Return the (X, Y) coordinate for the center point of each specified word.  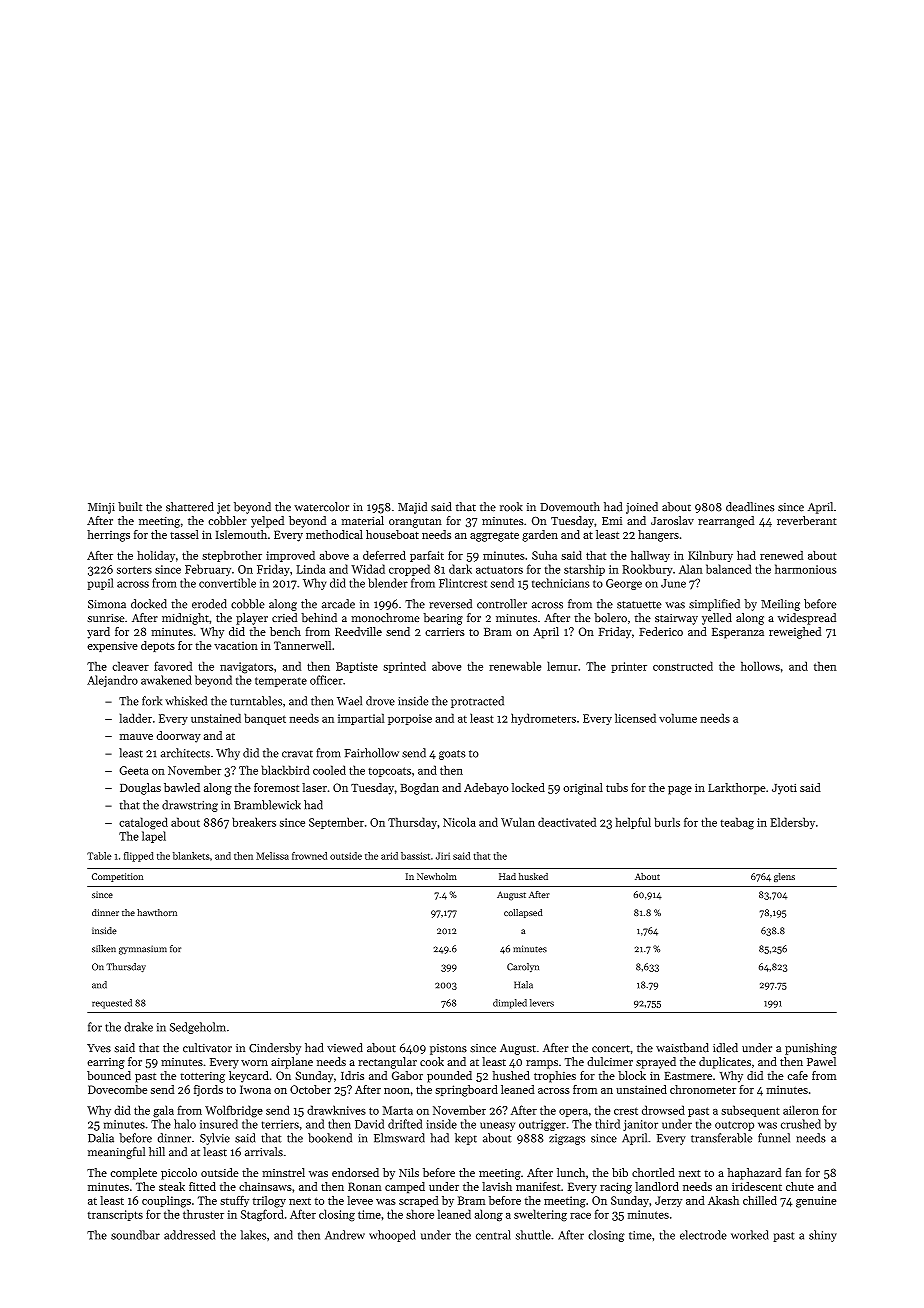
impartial (361, 719)
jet (223, 508)
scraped (418, 1201)
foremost (276, 787)
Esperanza (738, 633)
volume (678, 718)
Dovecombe (117, 1089)
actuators (499, 570)
